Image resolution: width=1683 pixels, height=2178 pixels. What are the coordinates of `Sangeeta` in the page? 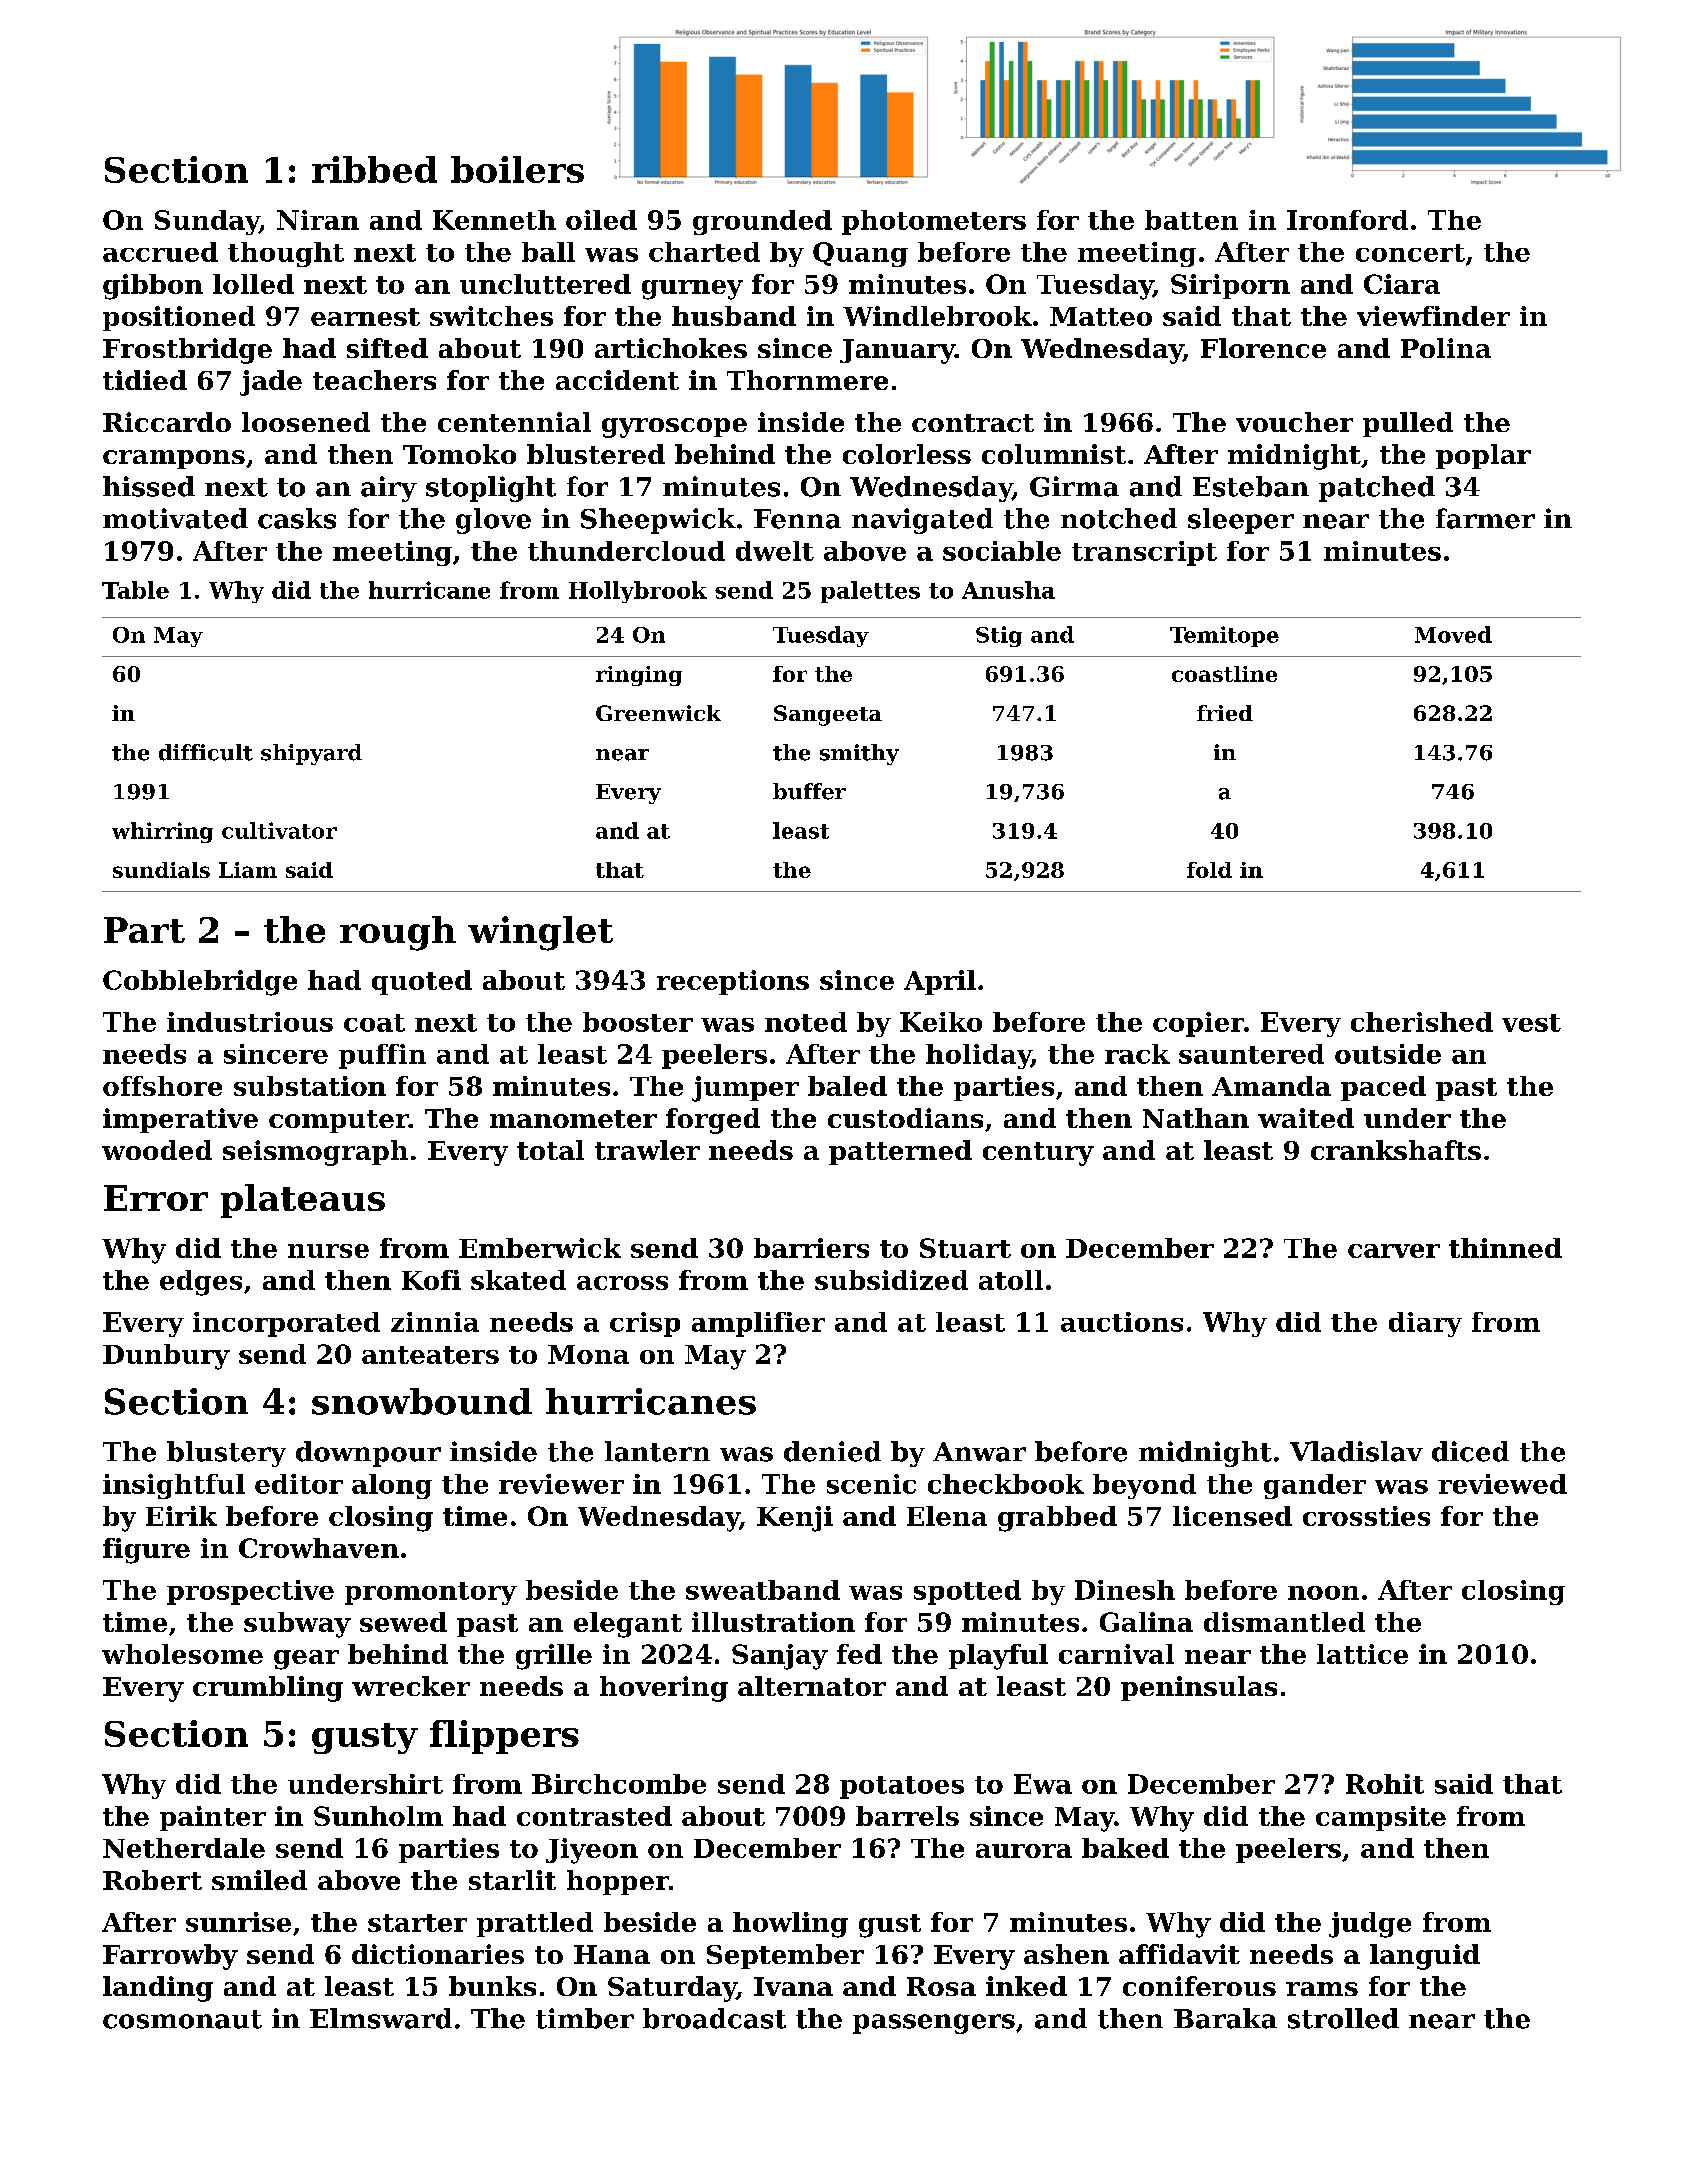 It's located at (828, 715).
